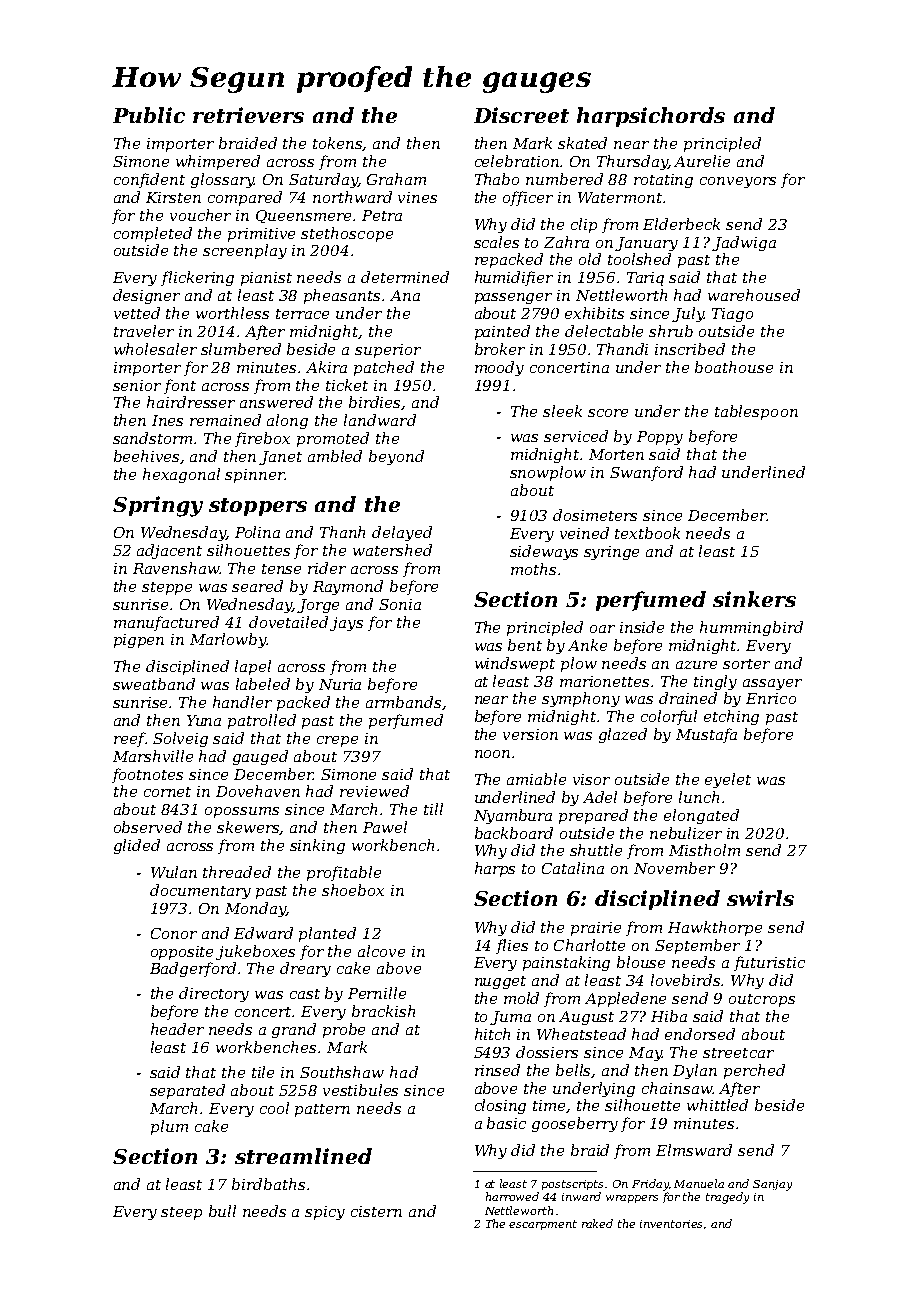 The image size is (924, 1308). I want to click on skated, so click(582, 143).
